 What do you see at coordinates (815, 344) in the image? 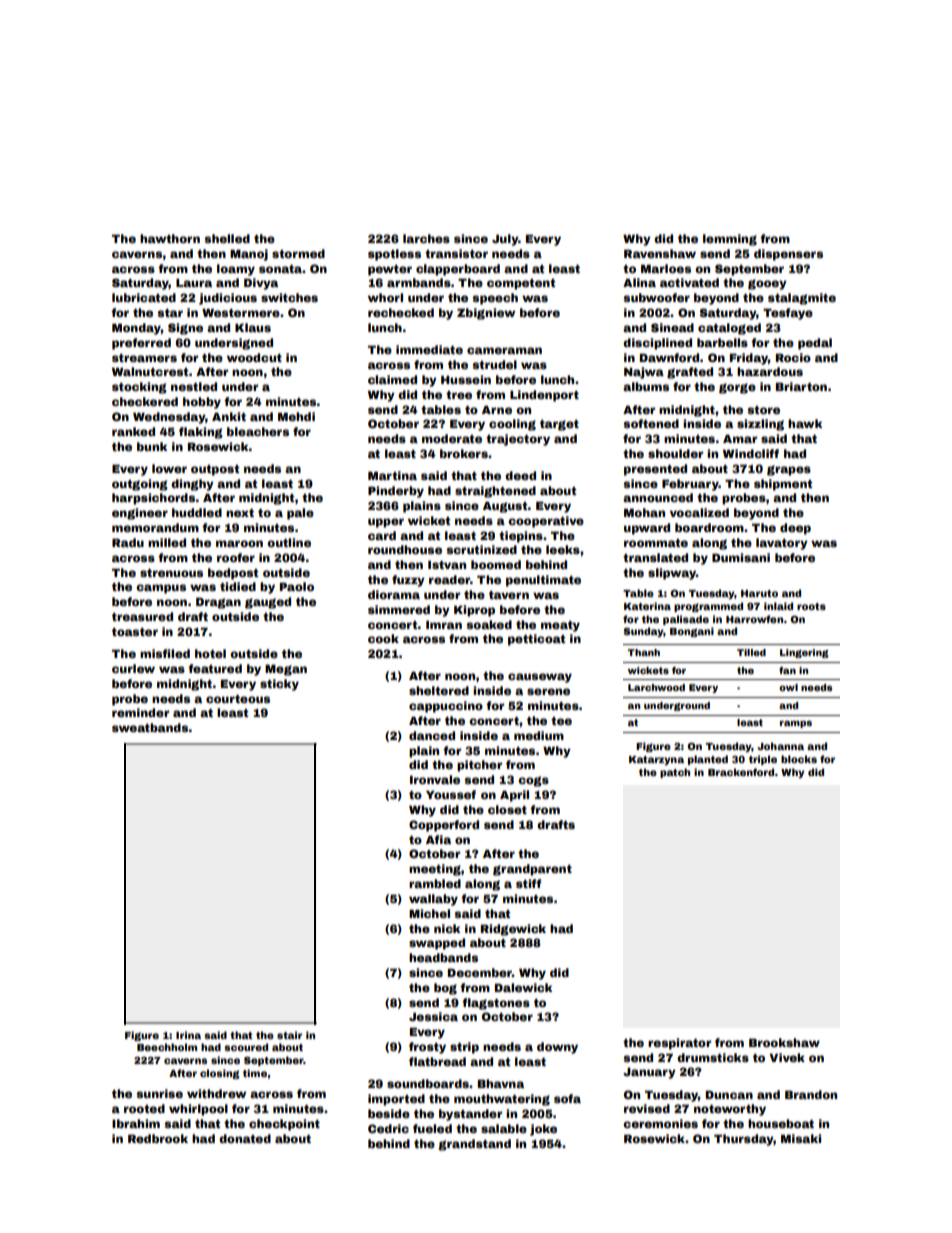
I see `pedal` at bounding box center [815, 344].
